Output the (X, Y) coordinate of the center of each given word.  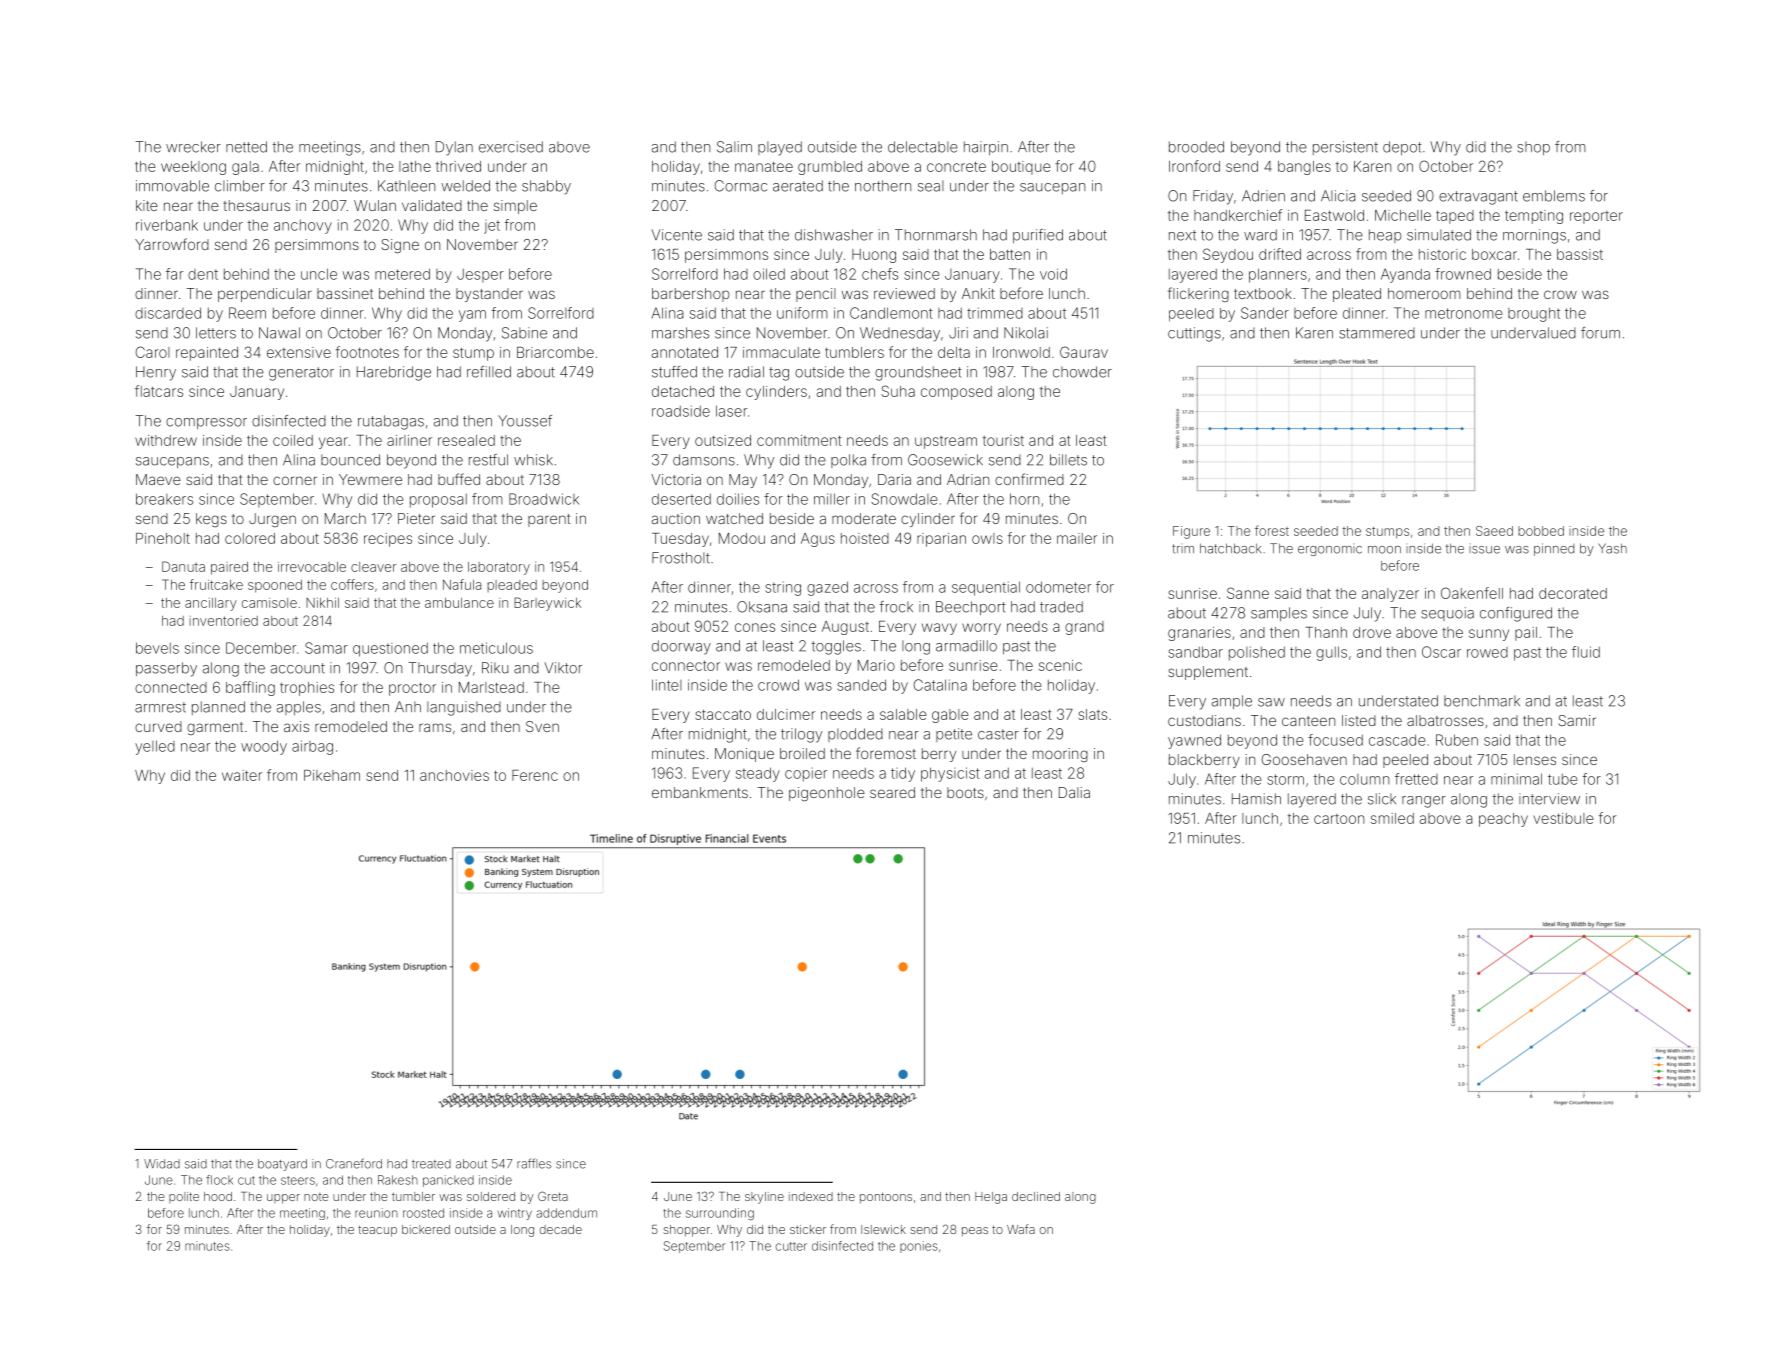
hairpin (986, 148)
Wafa (1021, 1229)
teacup (377, 1231)
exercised (511, 147)
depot (1402, 148)
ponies (919, 1247)
